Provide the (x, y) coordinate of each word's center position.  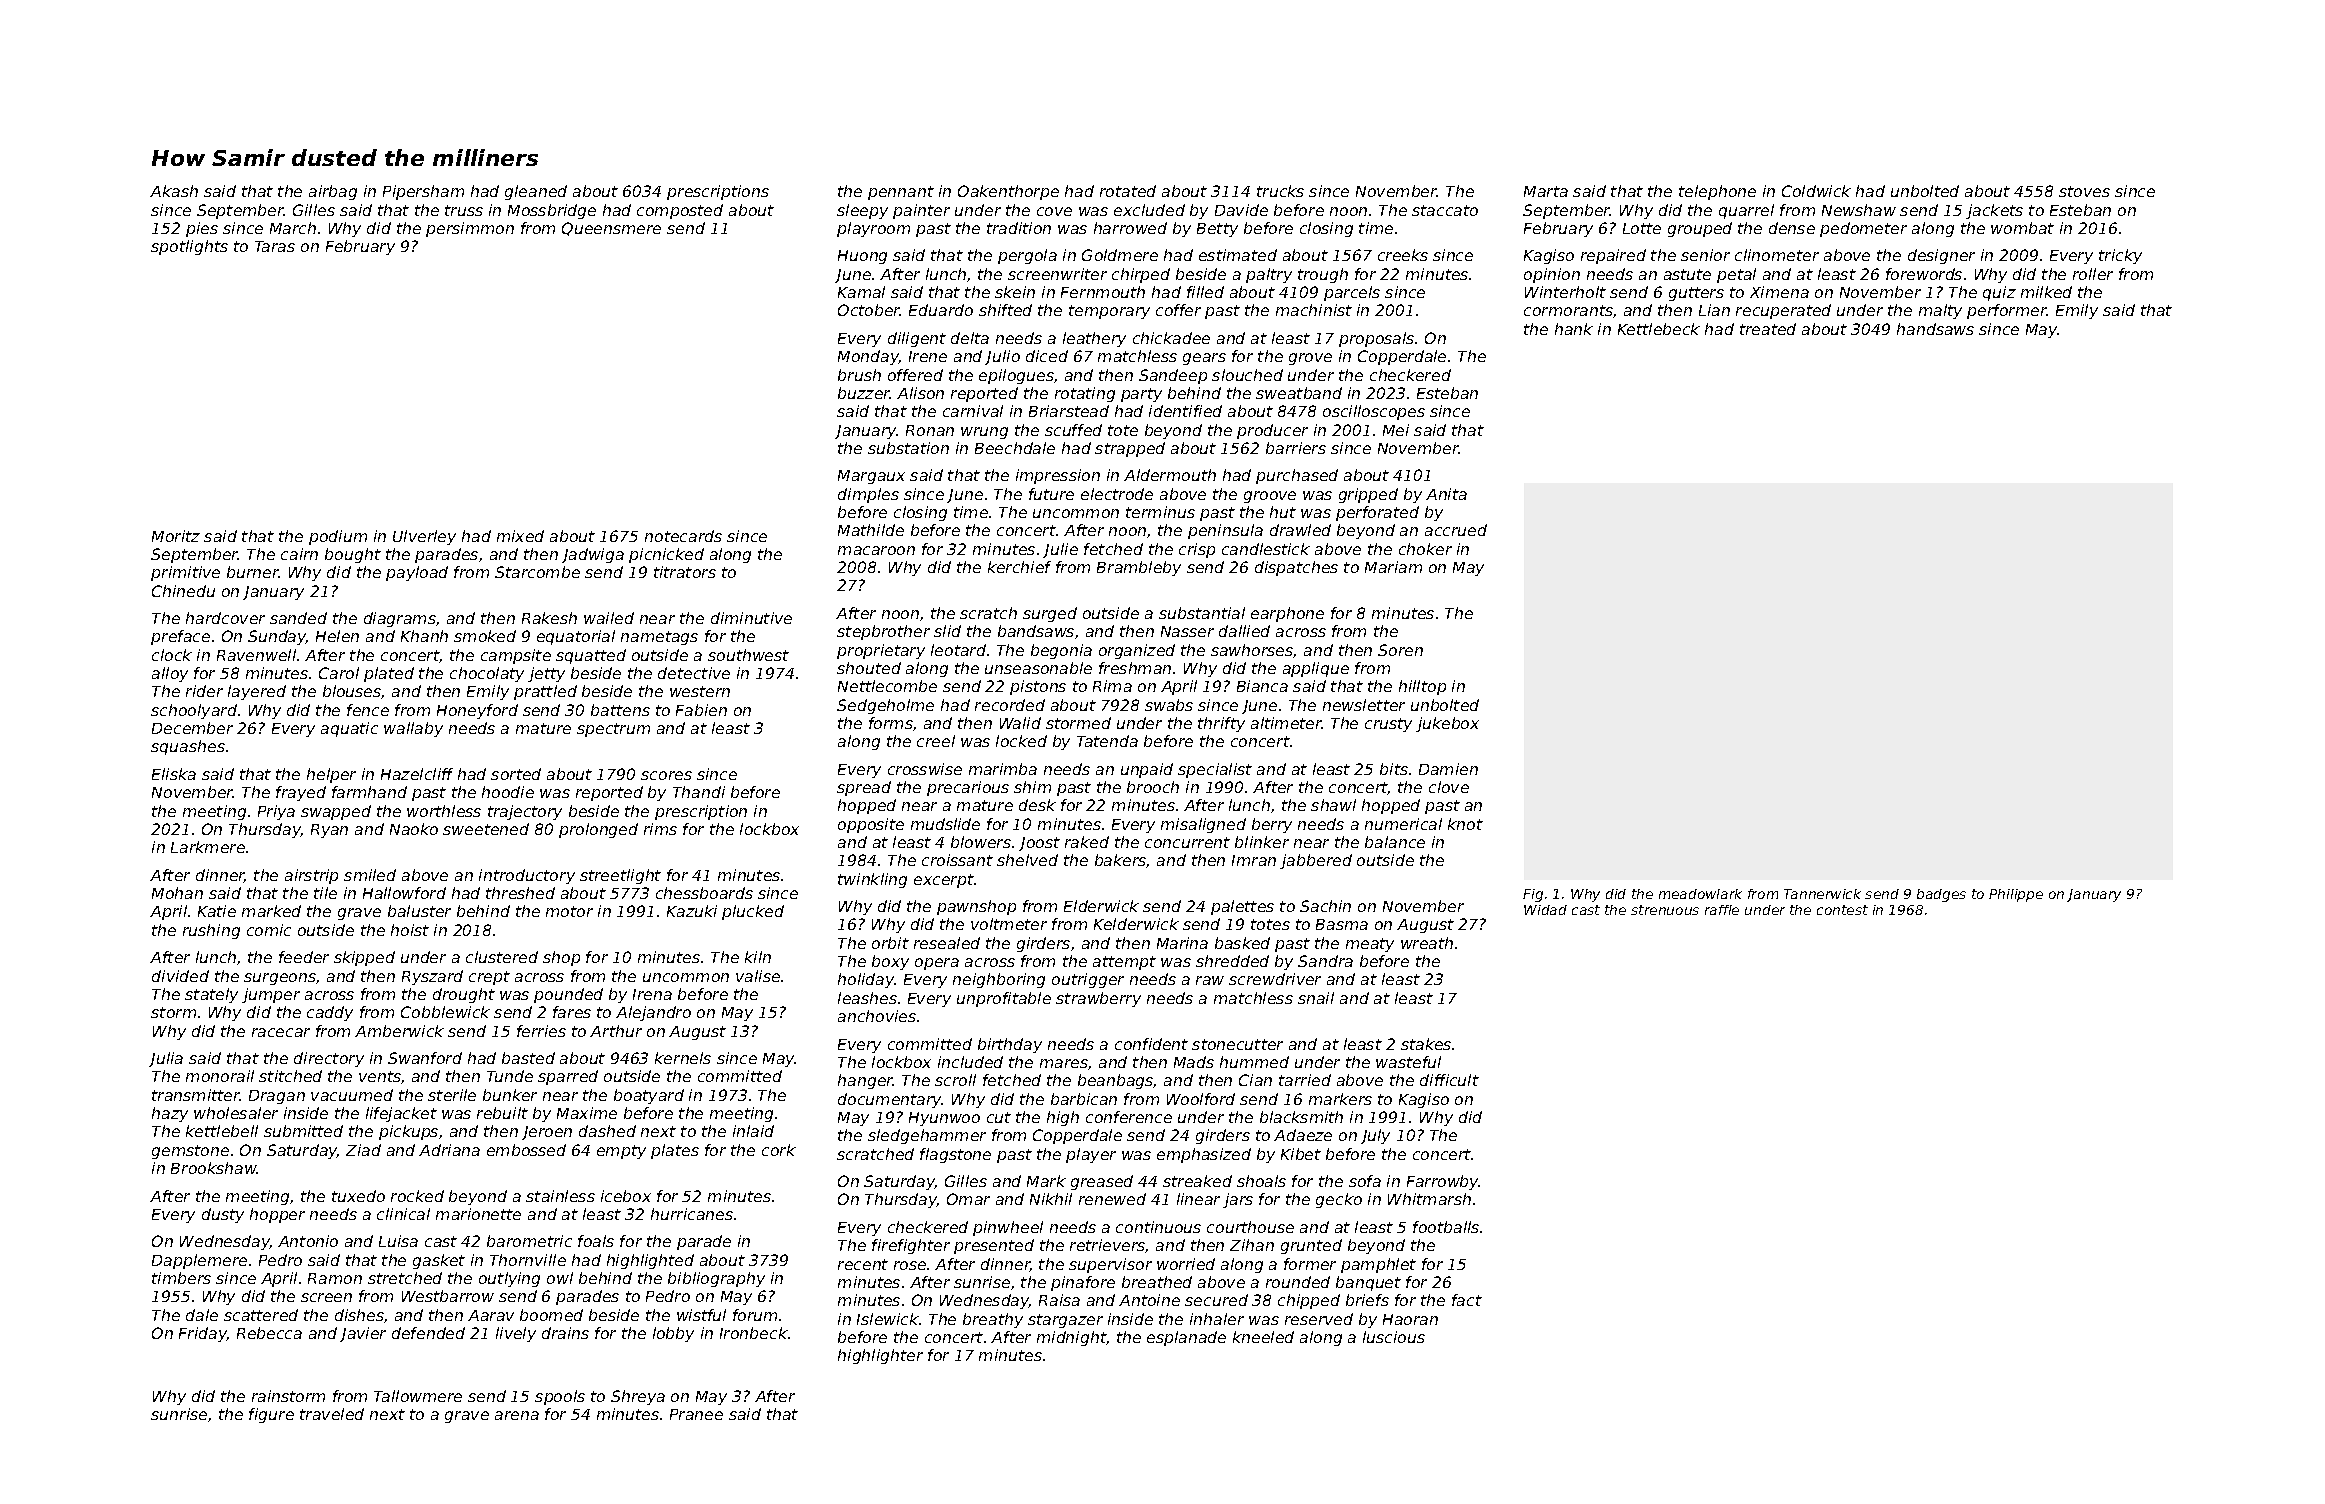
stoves (2084, 191)
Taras (275, 246)
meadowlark (1700, 894)
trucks (1280, 191)
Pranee (696, 1414)
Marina (1182, 943)
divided (180, 976)
